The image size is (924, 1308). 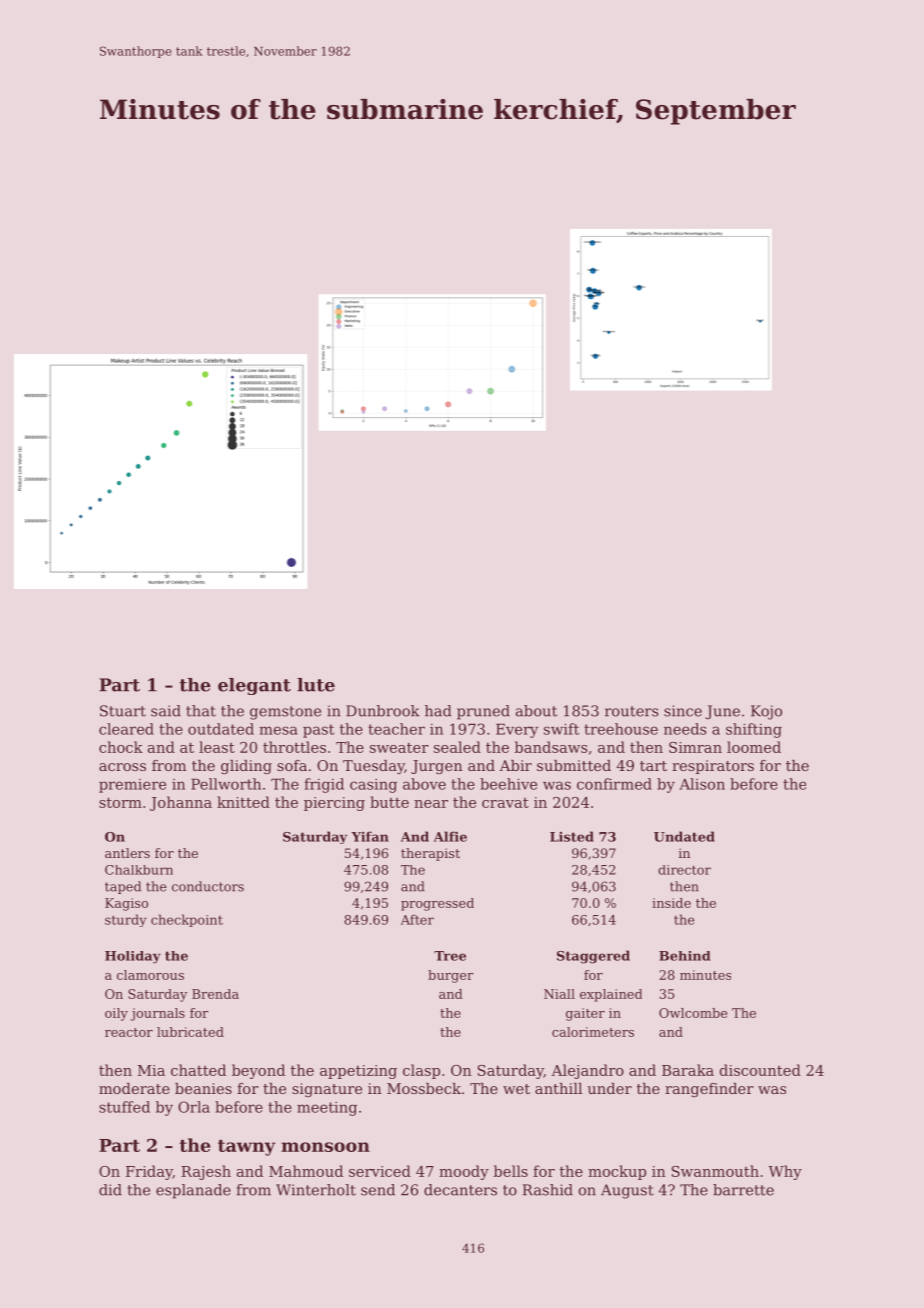 I want to click on did, so click(x=110, y=1190).
